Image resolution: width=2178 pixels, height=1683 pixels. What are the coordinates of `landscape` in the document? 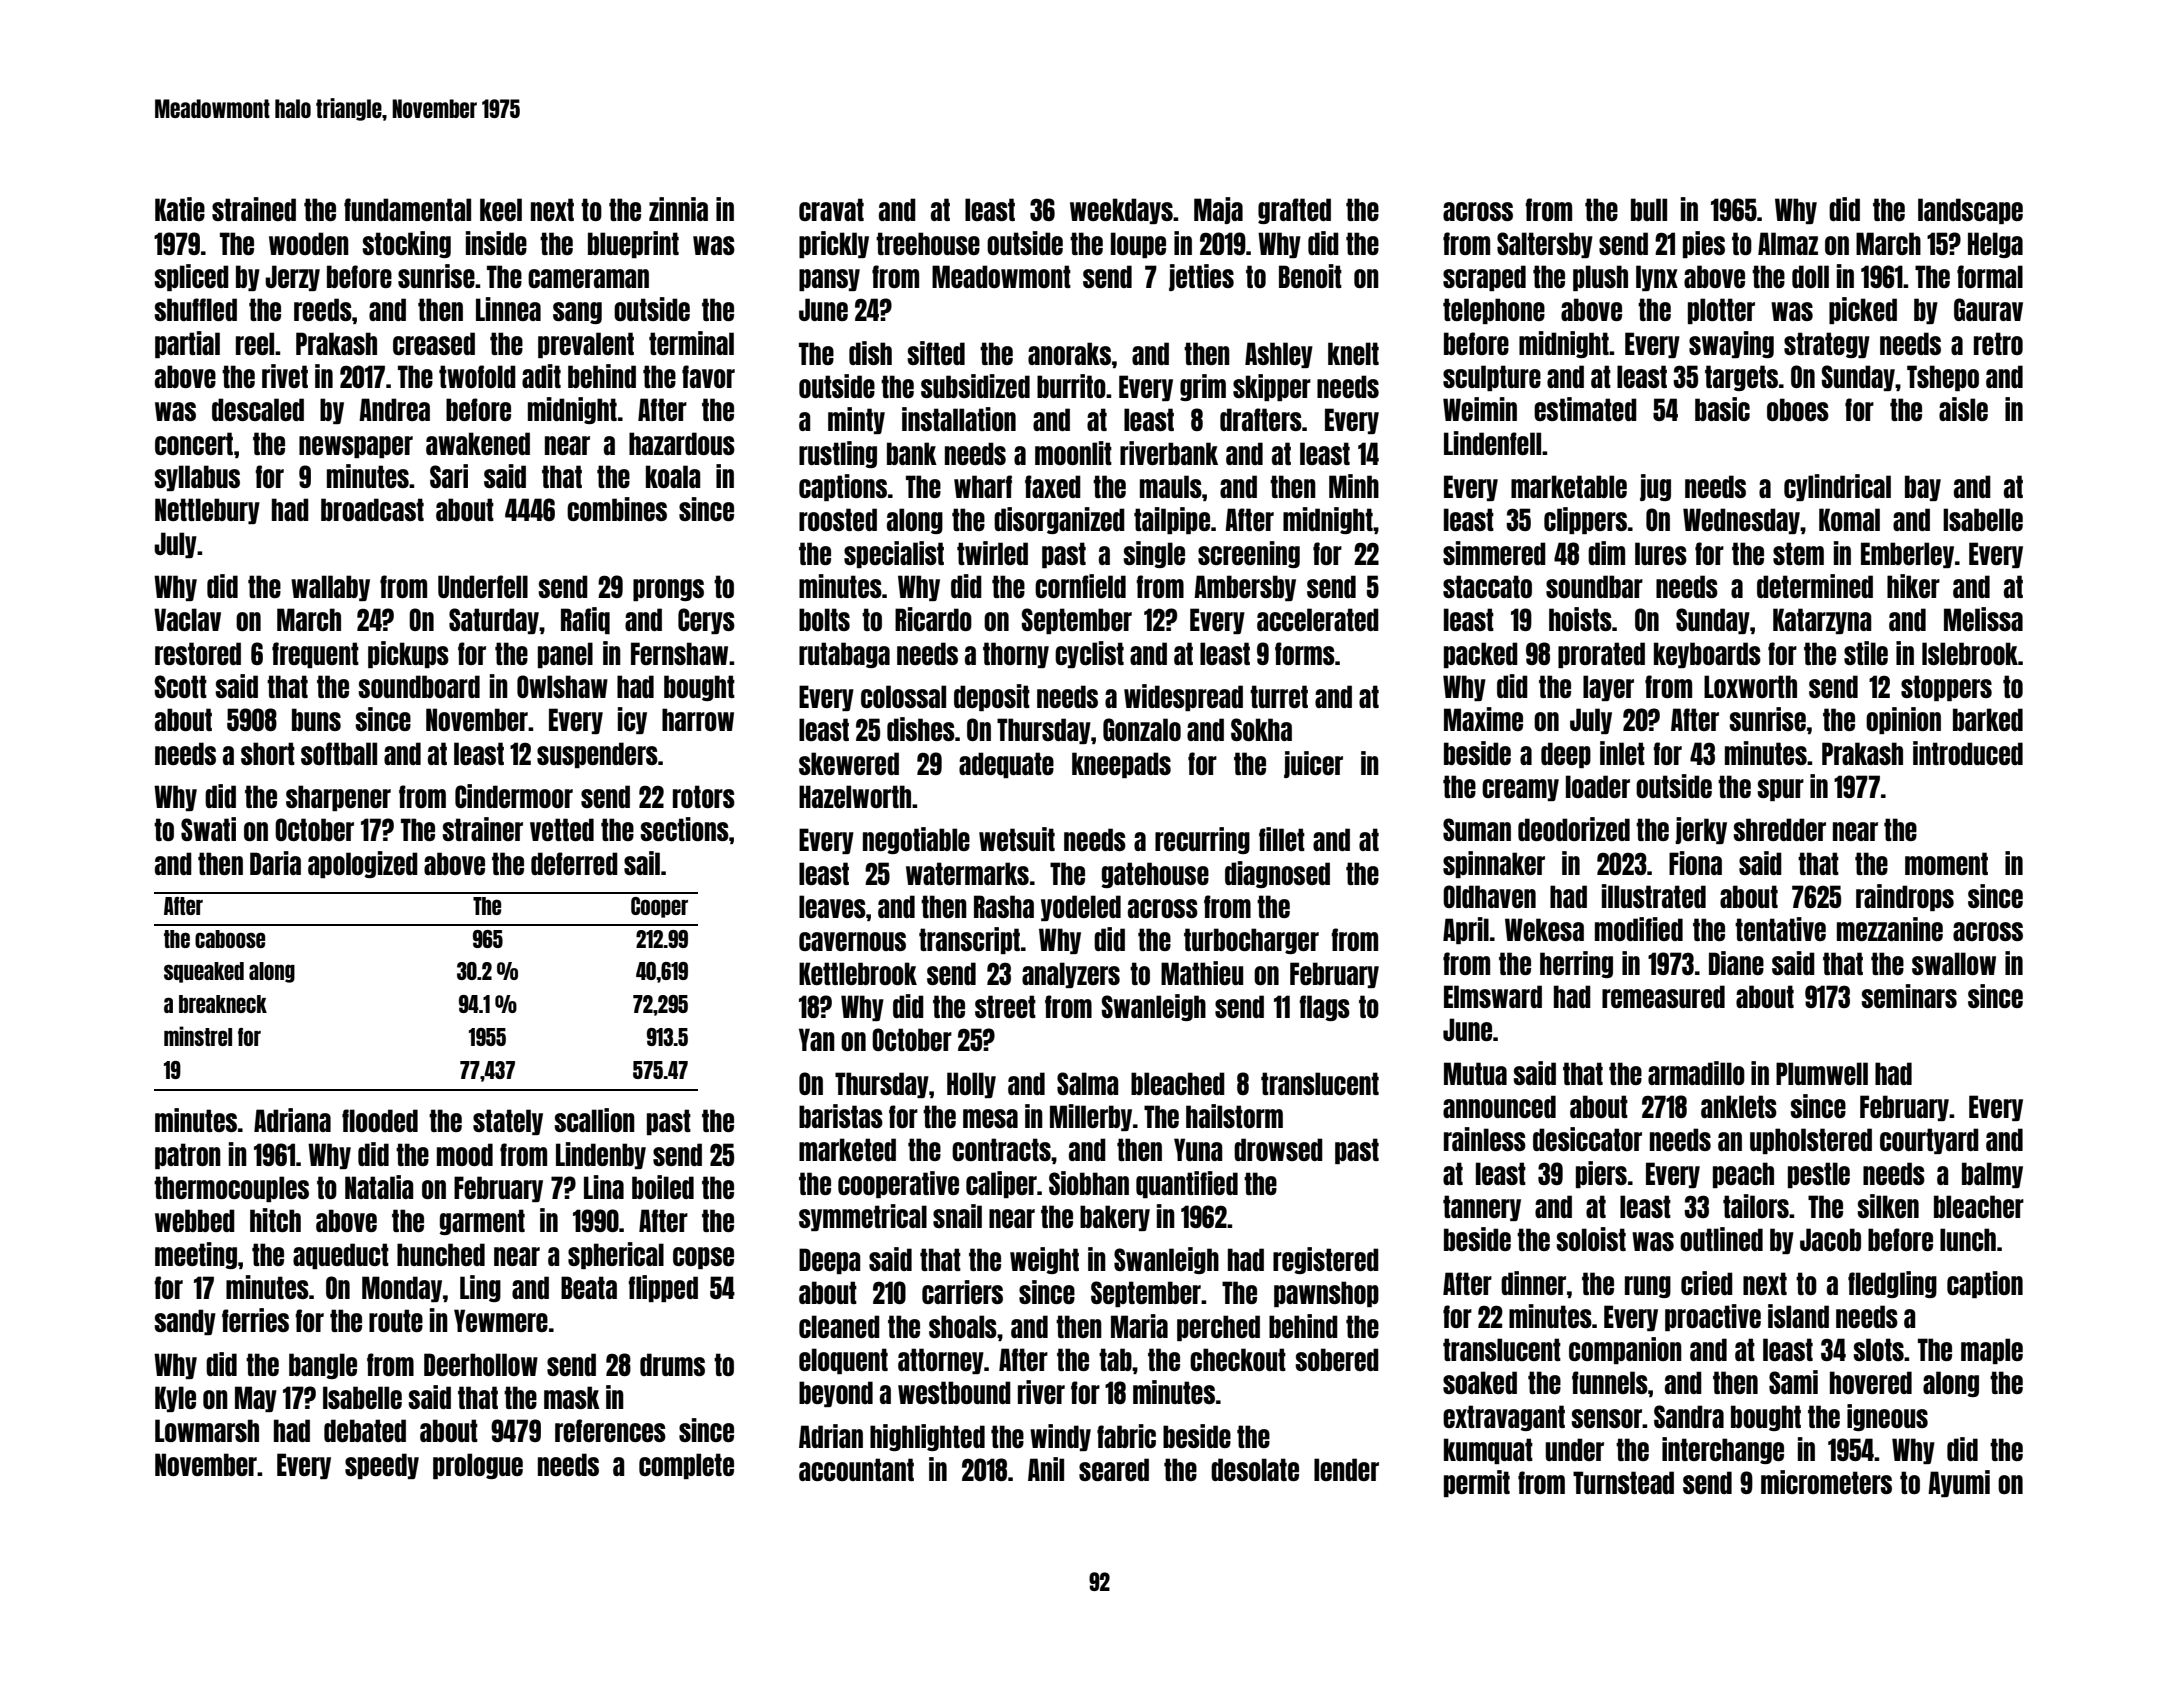 It's located at (1970, 211).
